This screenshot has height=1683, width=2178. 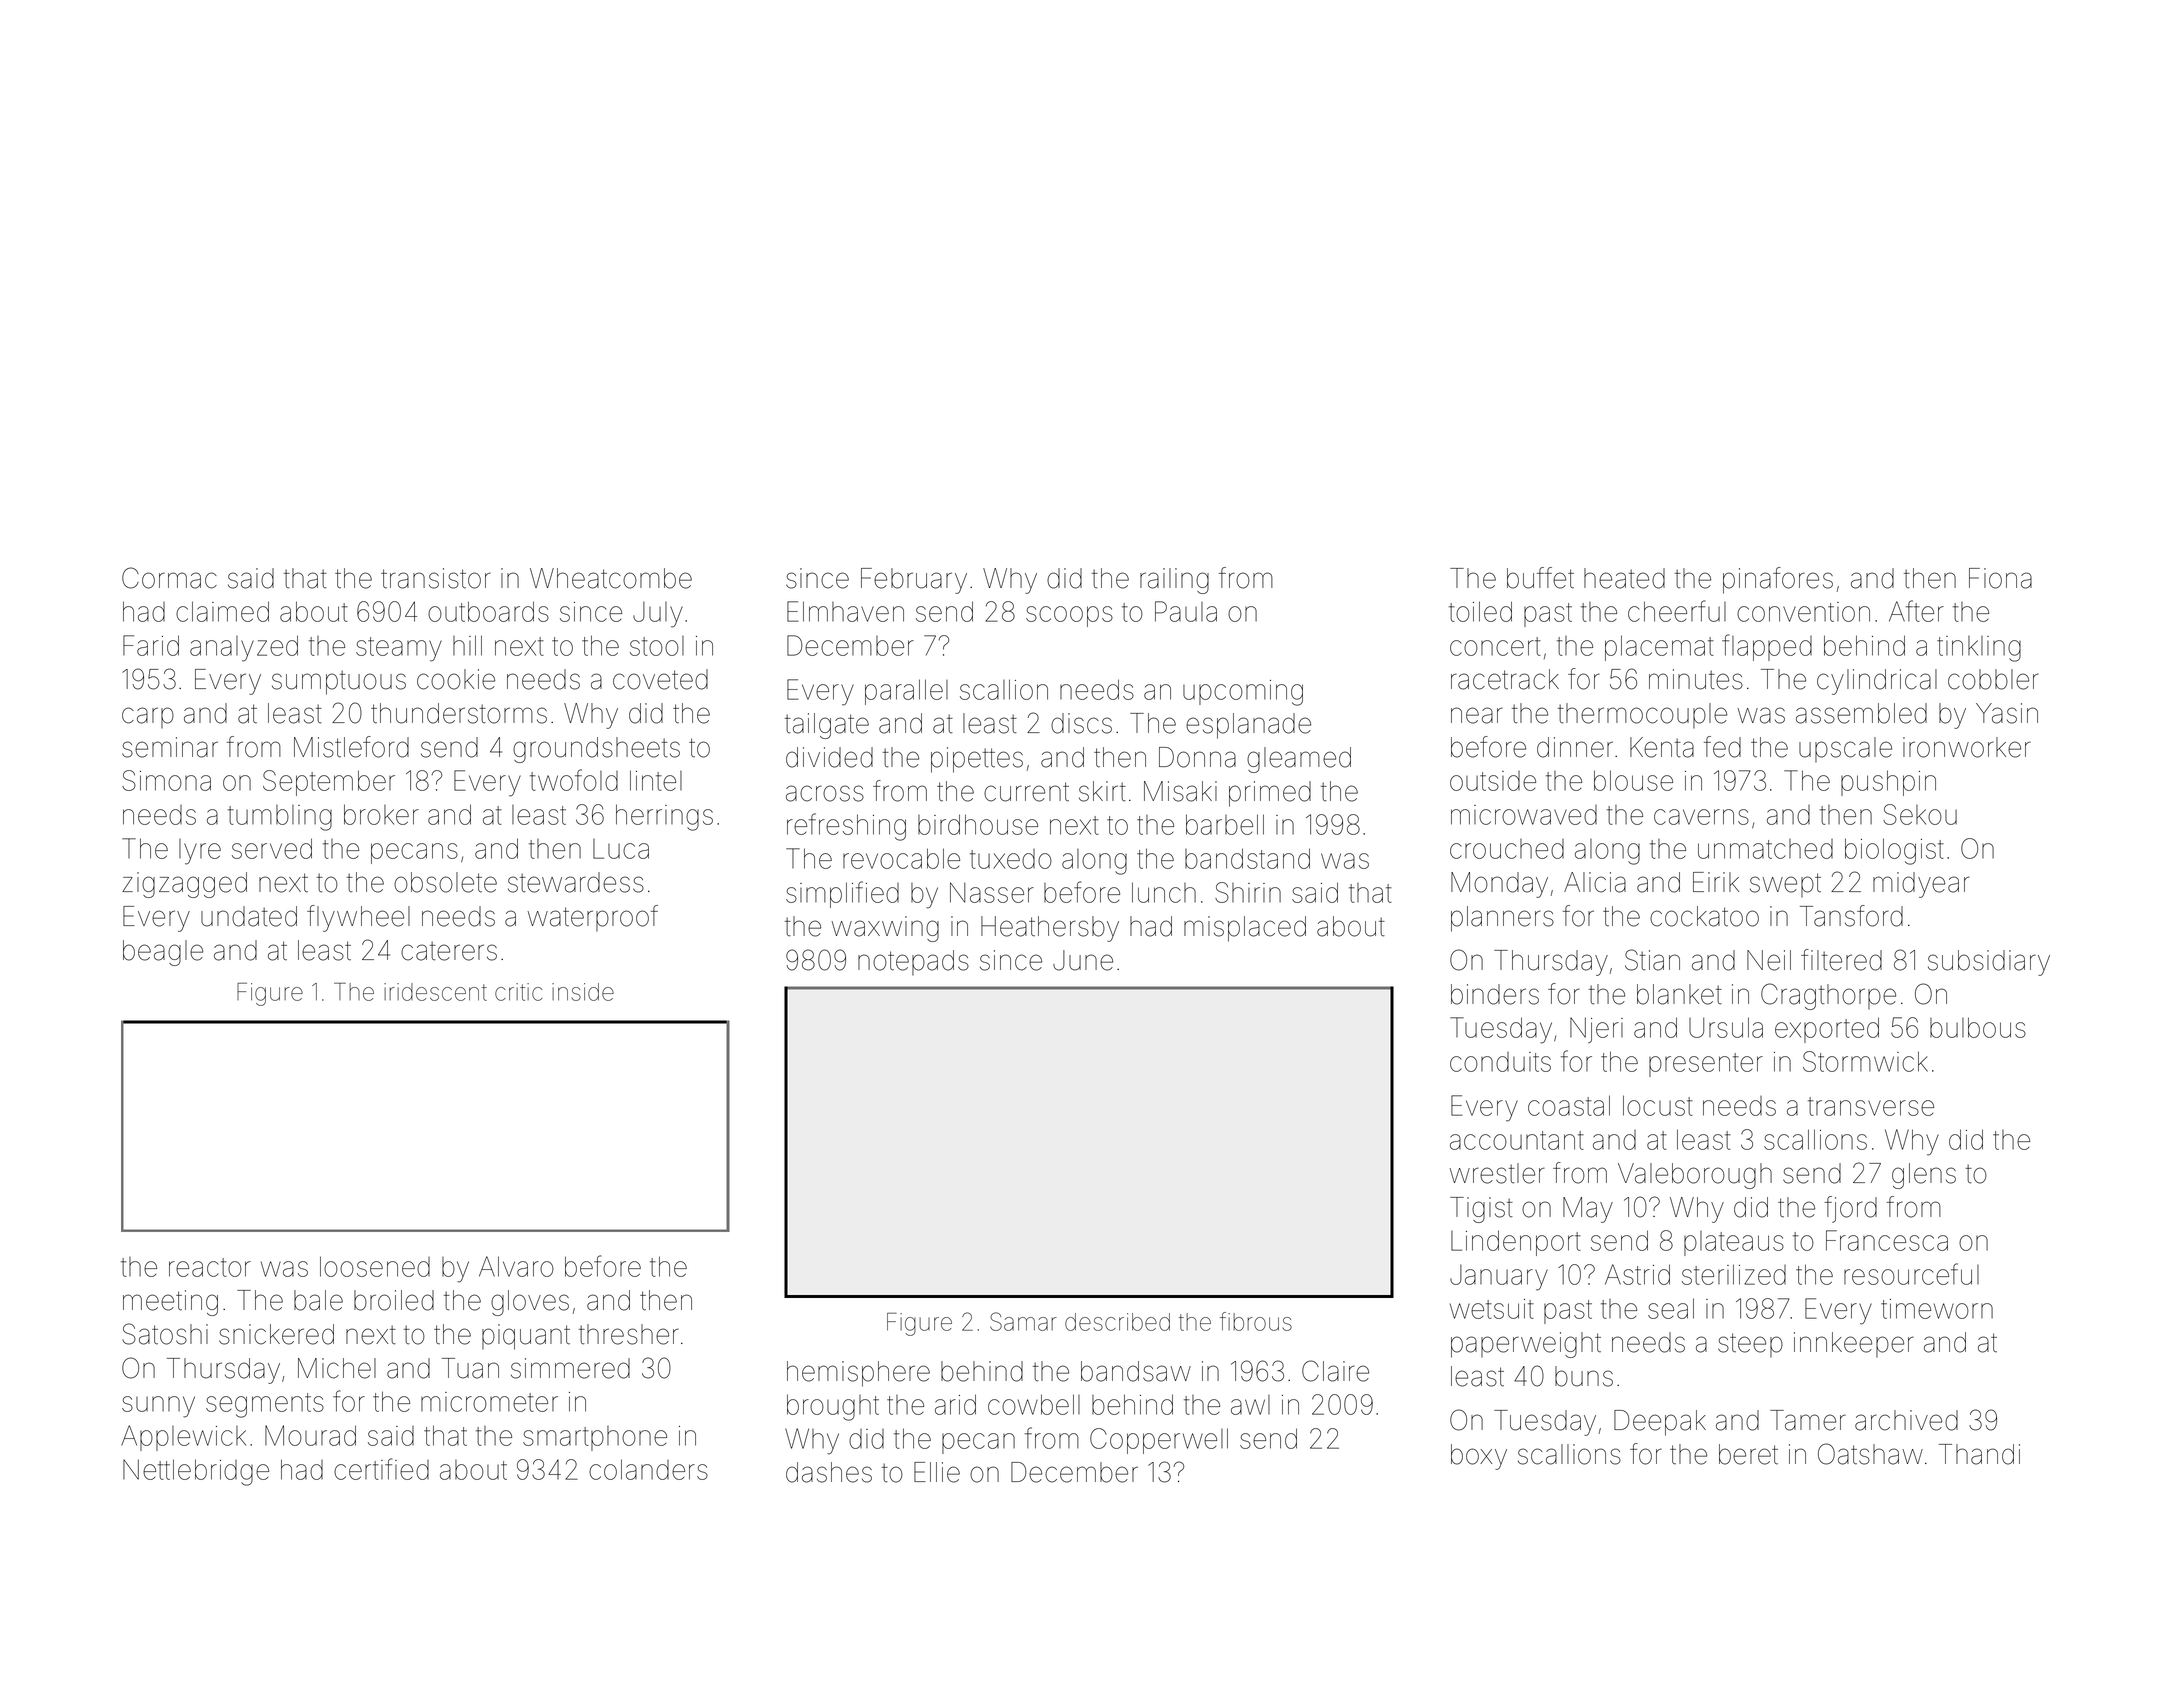 I want to click on pinafores, so click(x=1778, y=580).
